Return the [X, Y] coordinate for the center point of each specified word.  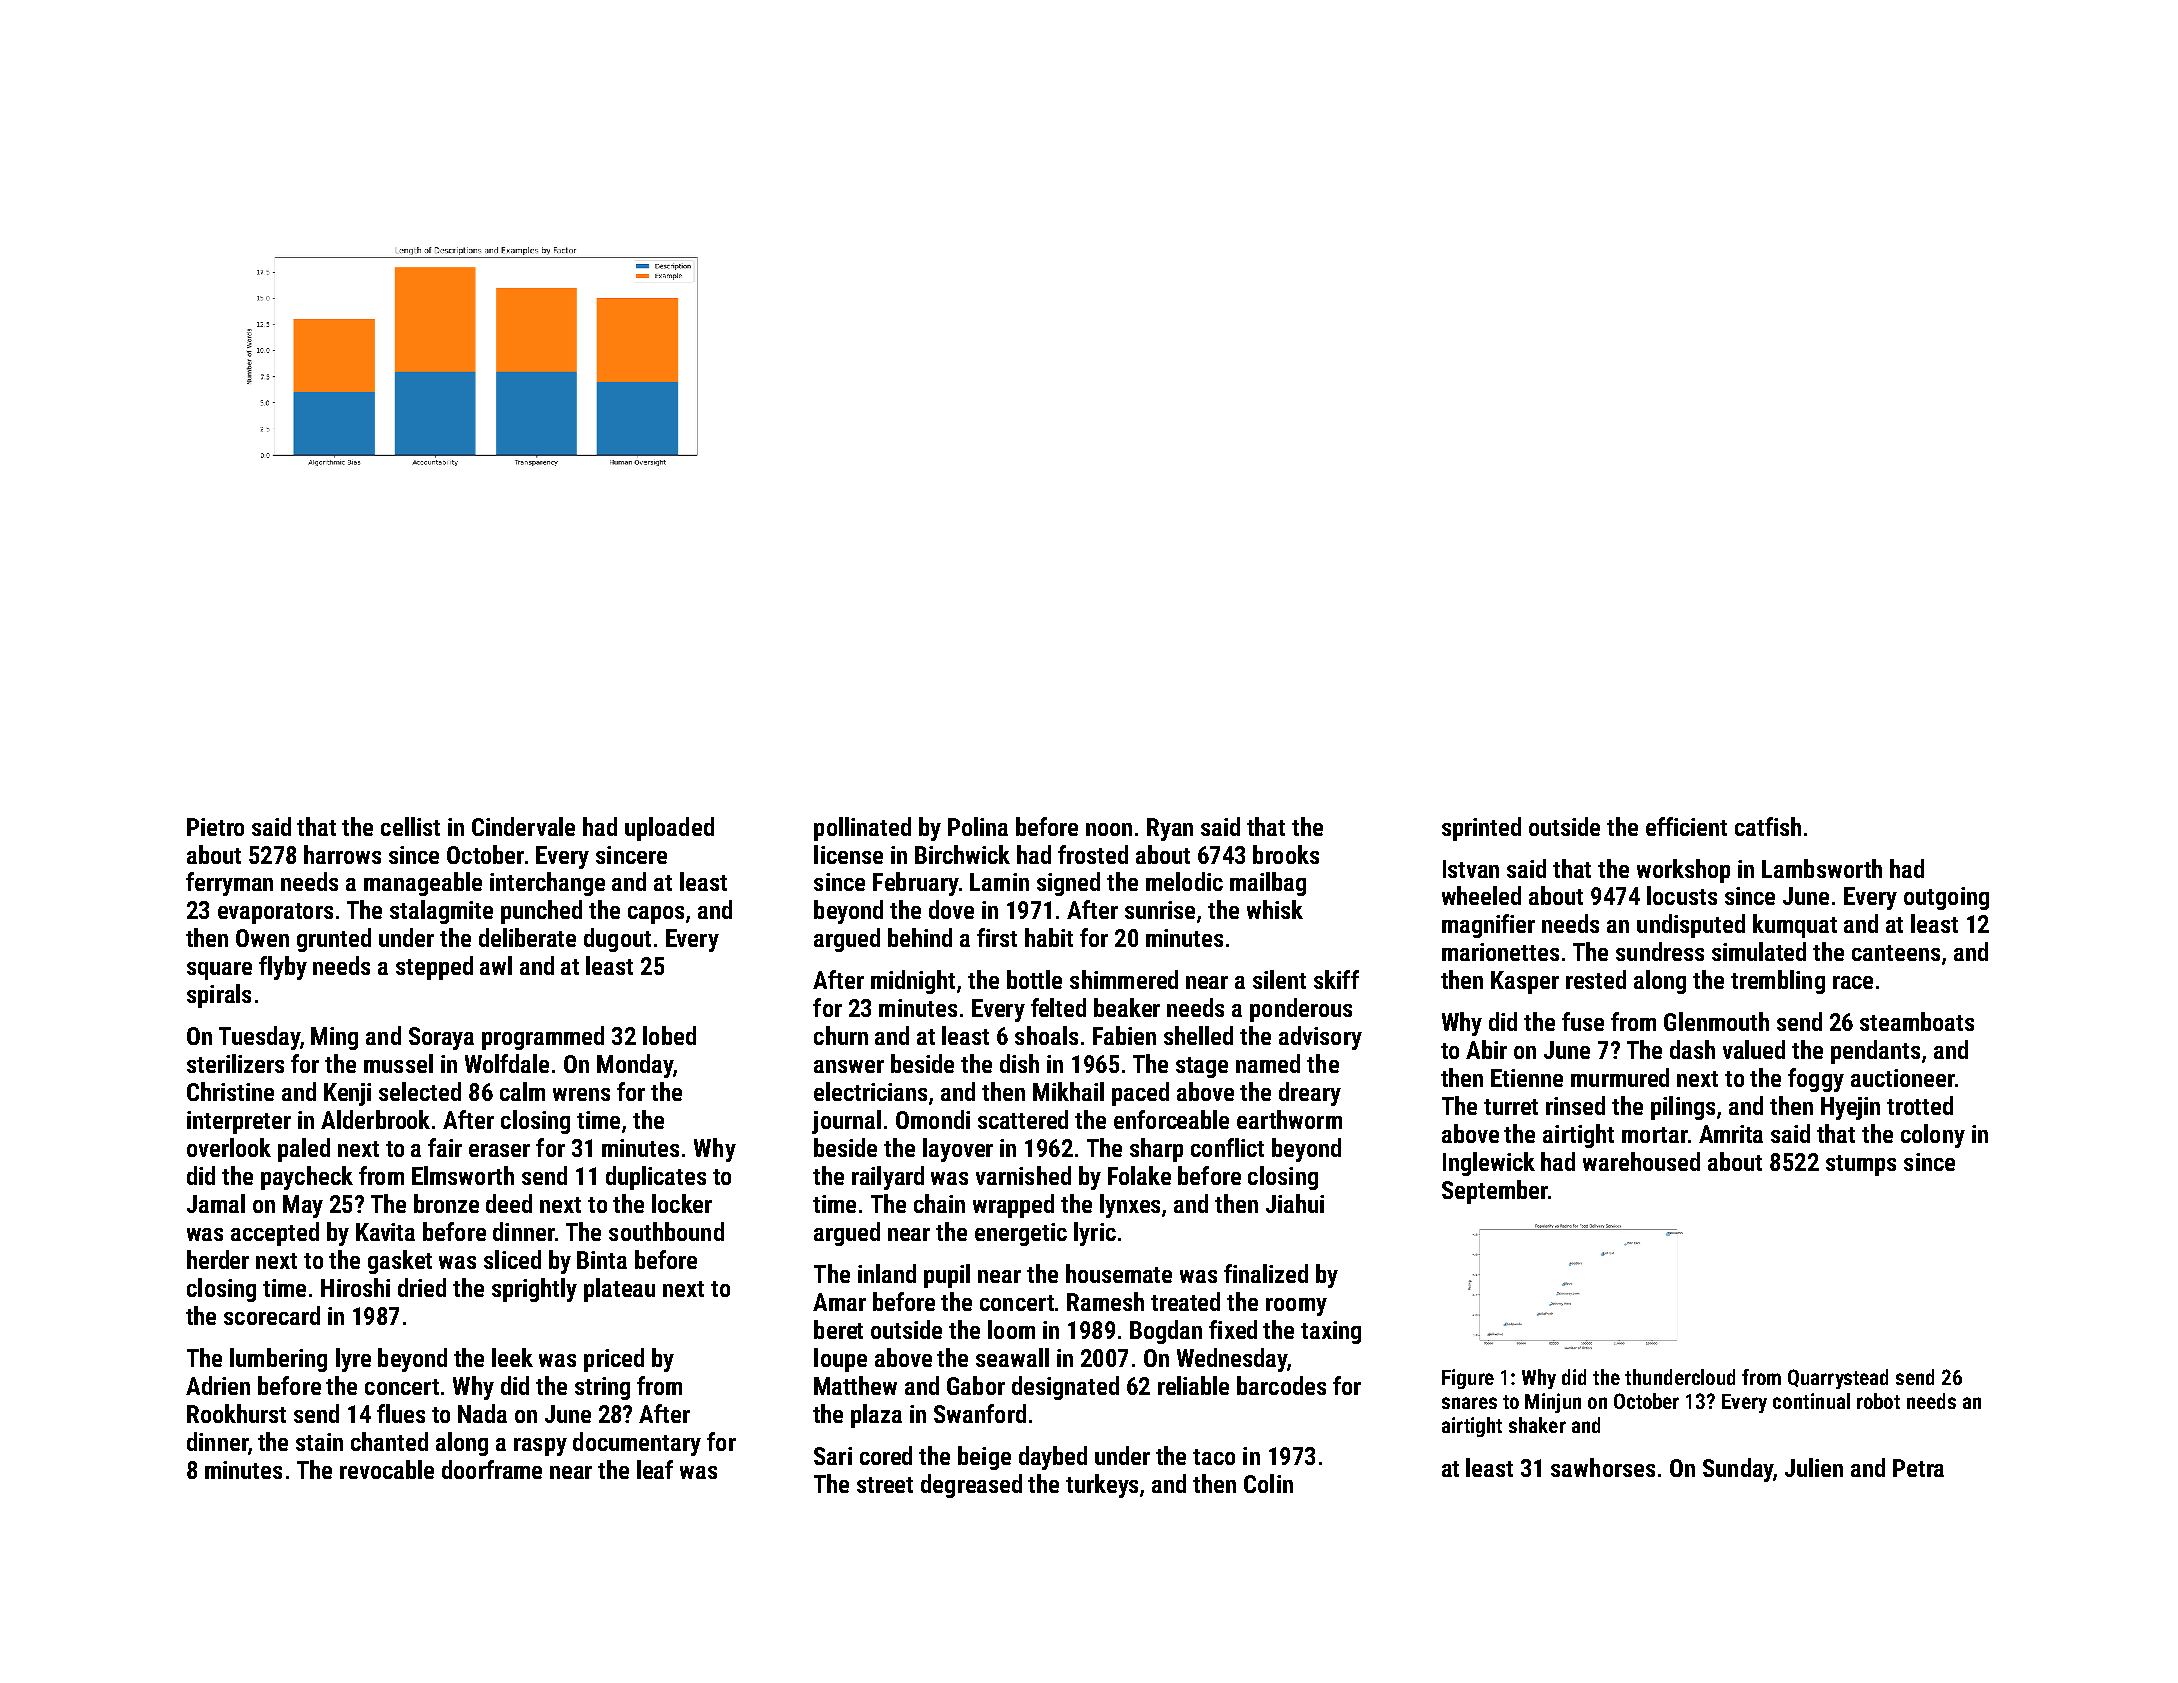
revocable [387, 1469]
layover [958, 1150]
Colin [1268, 1483]
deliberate [527, 937]
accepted [275, 1234]
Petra [1918, 1468]
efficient [1686, 826]
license [848, 854]
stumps [1861, 1165]
